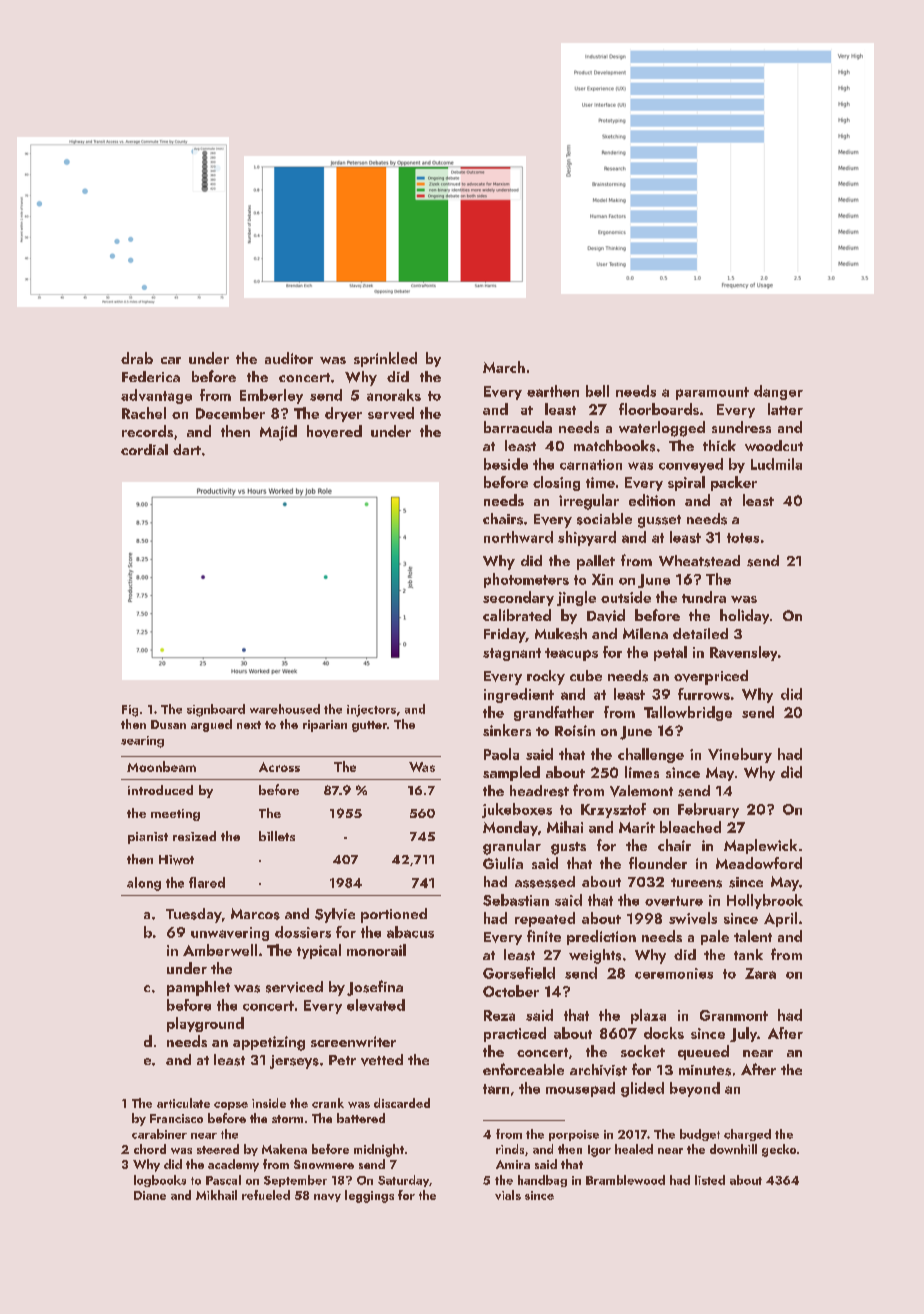 The image size is (924, 1314). Describe the element at coordinates (278, 433) in the screenshot. I see `Majid` at that location.
